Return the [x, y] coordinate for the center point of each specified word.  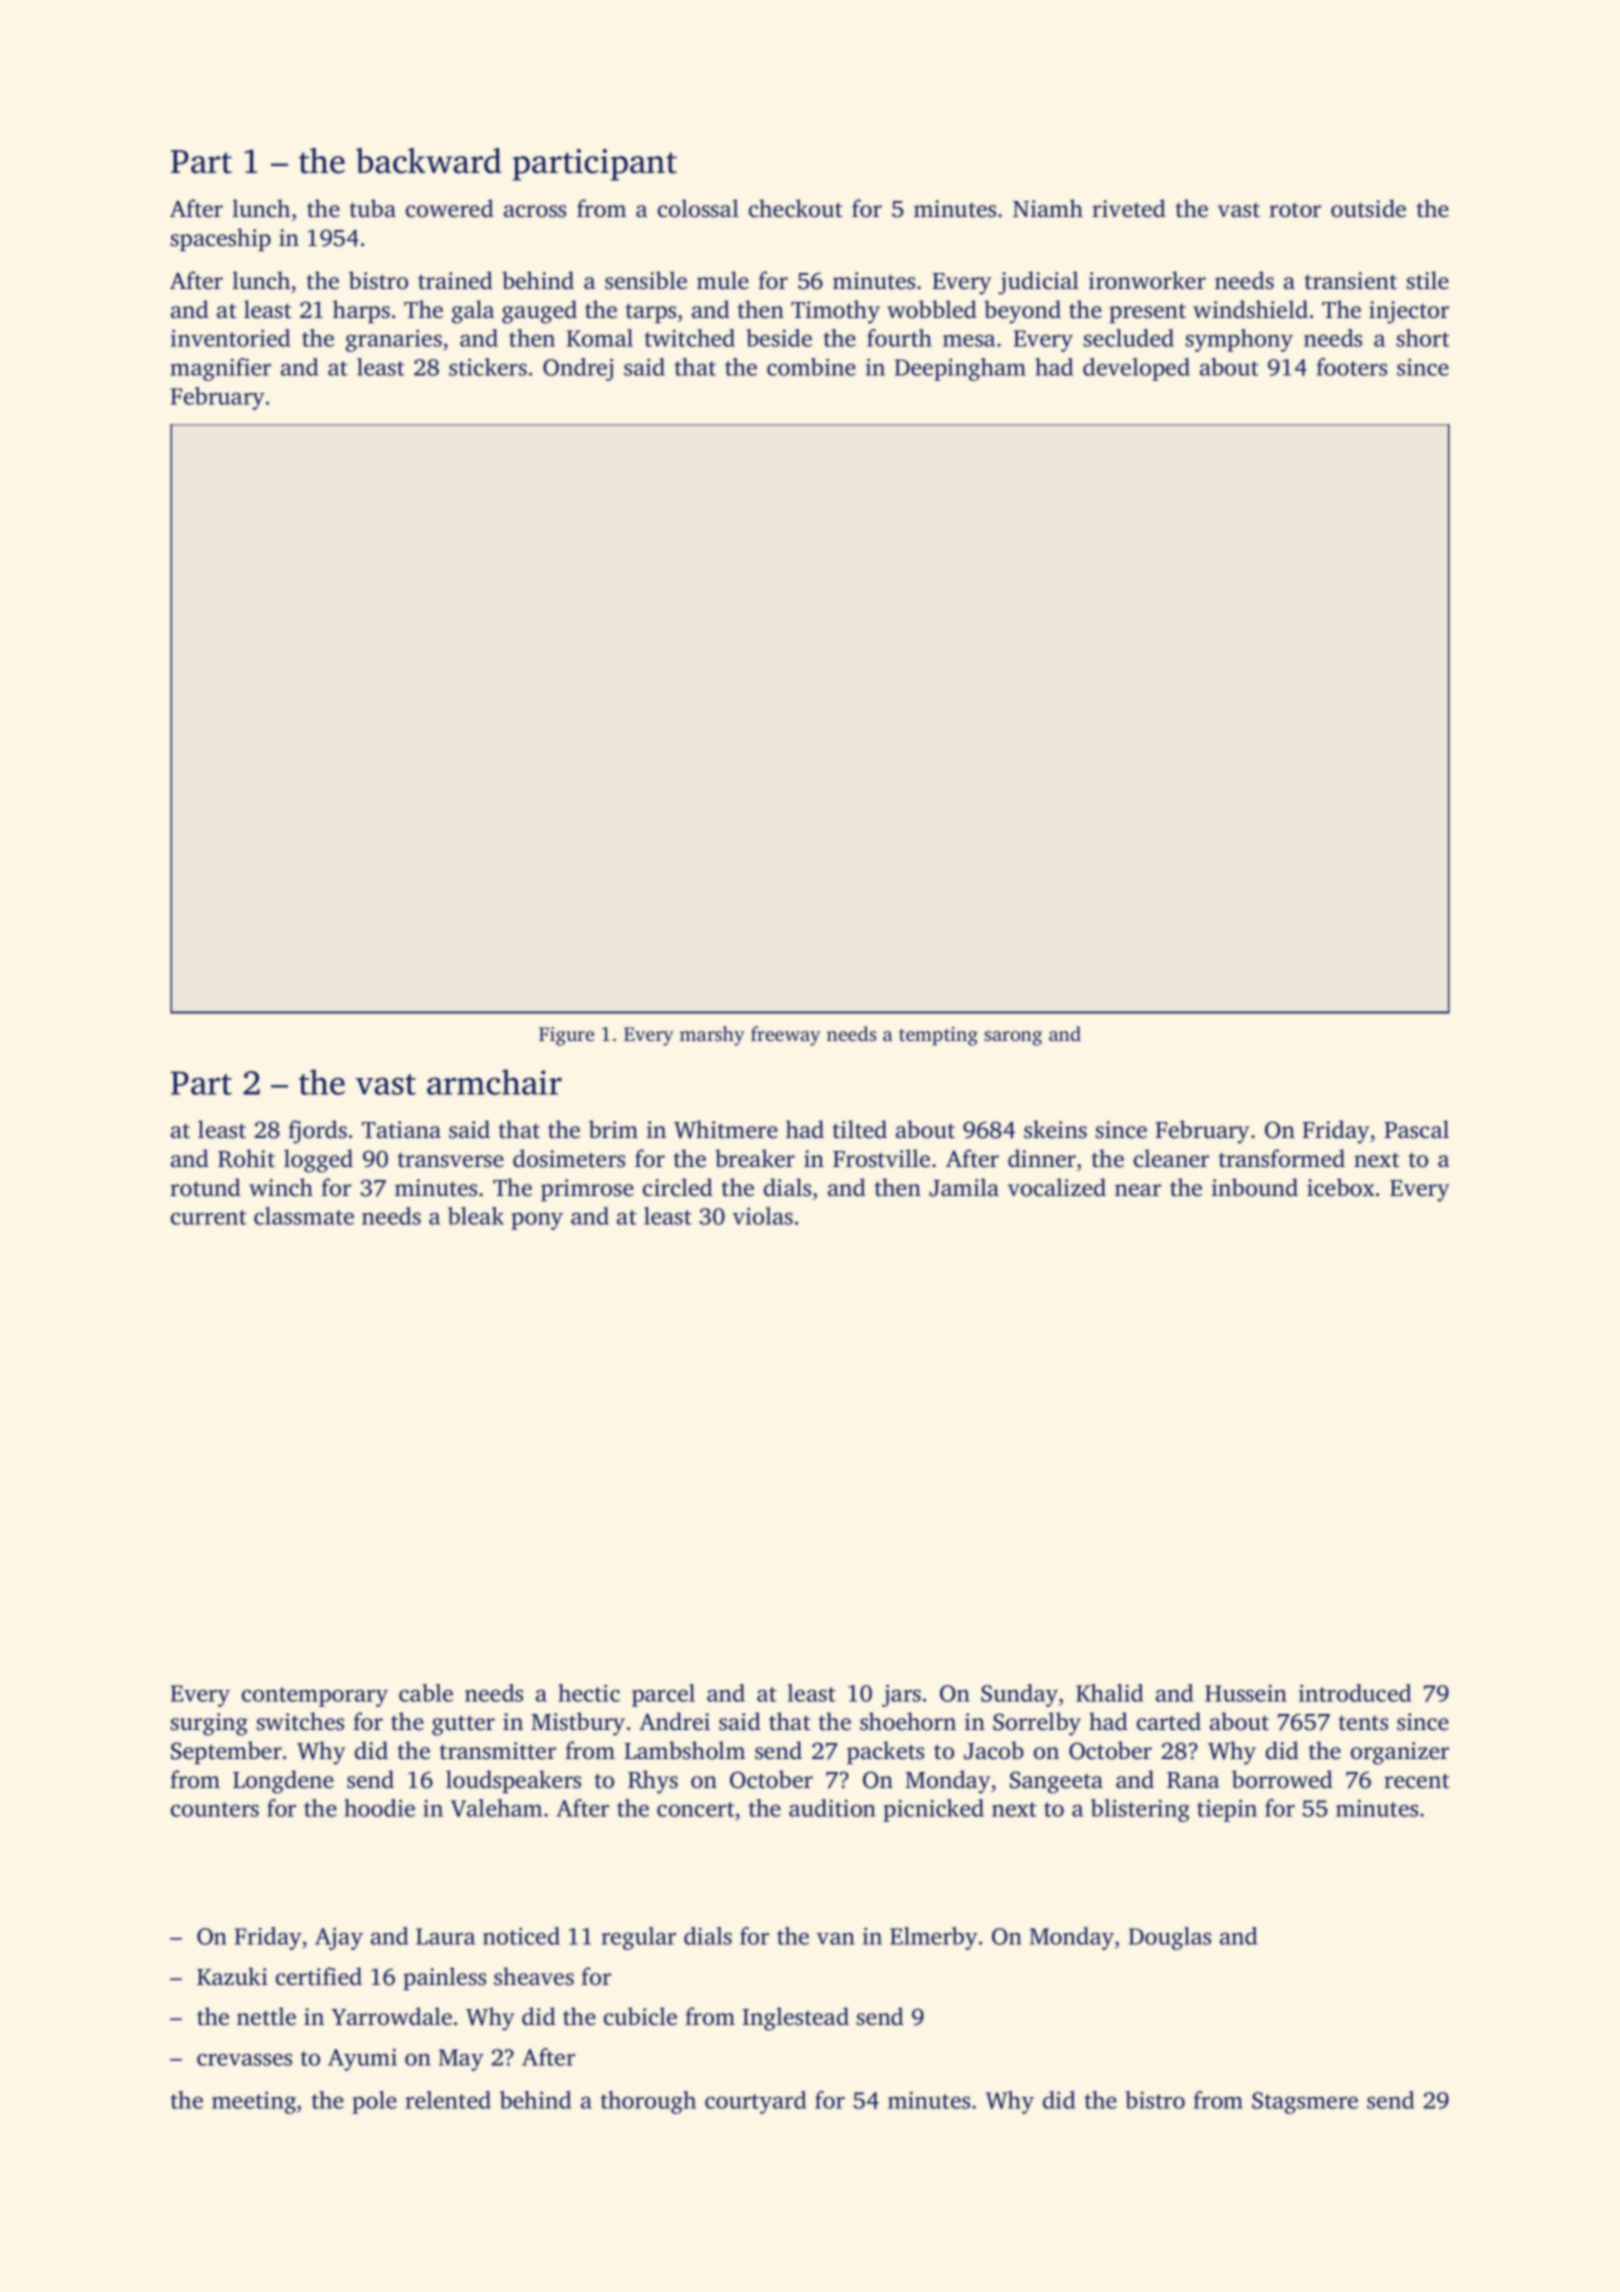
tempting [938, 1036]
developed [1136, 369]
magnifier [220, 369]
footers [1352, 367]
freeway [786, 1036]
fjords [317, 1132]
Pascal [1416, 1129]
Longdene [283, 1782]
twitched [690, 338]
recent [1417, 1781]
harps [361, 311]
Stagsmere [1305, 2103]
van [835, 1938]
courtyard [755, 2102]
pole [374, 2102]
